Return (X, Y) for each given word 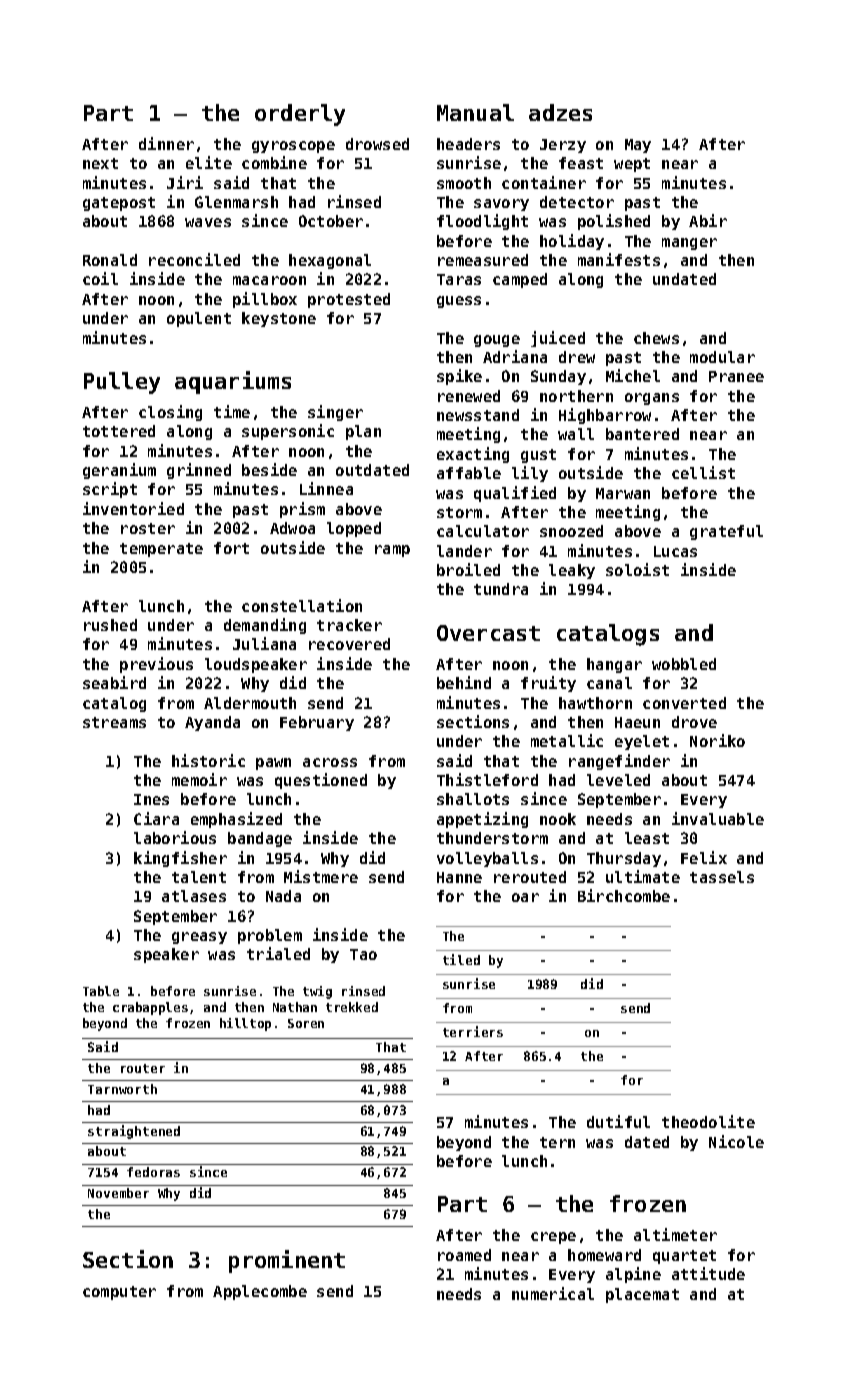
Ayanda (212, 723)
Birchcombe (624, 895)
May (638, 146)
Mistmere (321, 876)
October (331, 221)
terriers (473, 1031)
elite (209, 162)
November (118, 1193)
